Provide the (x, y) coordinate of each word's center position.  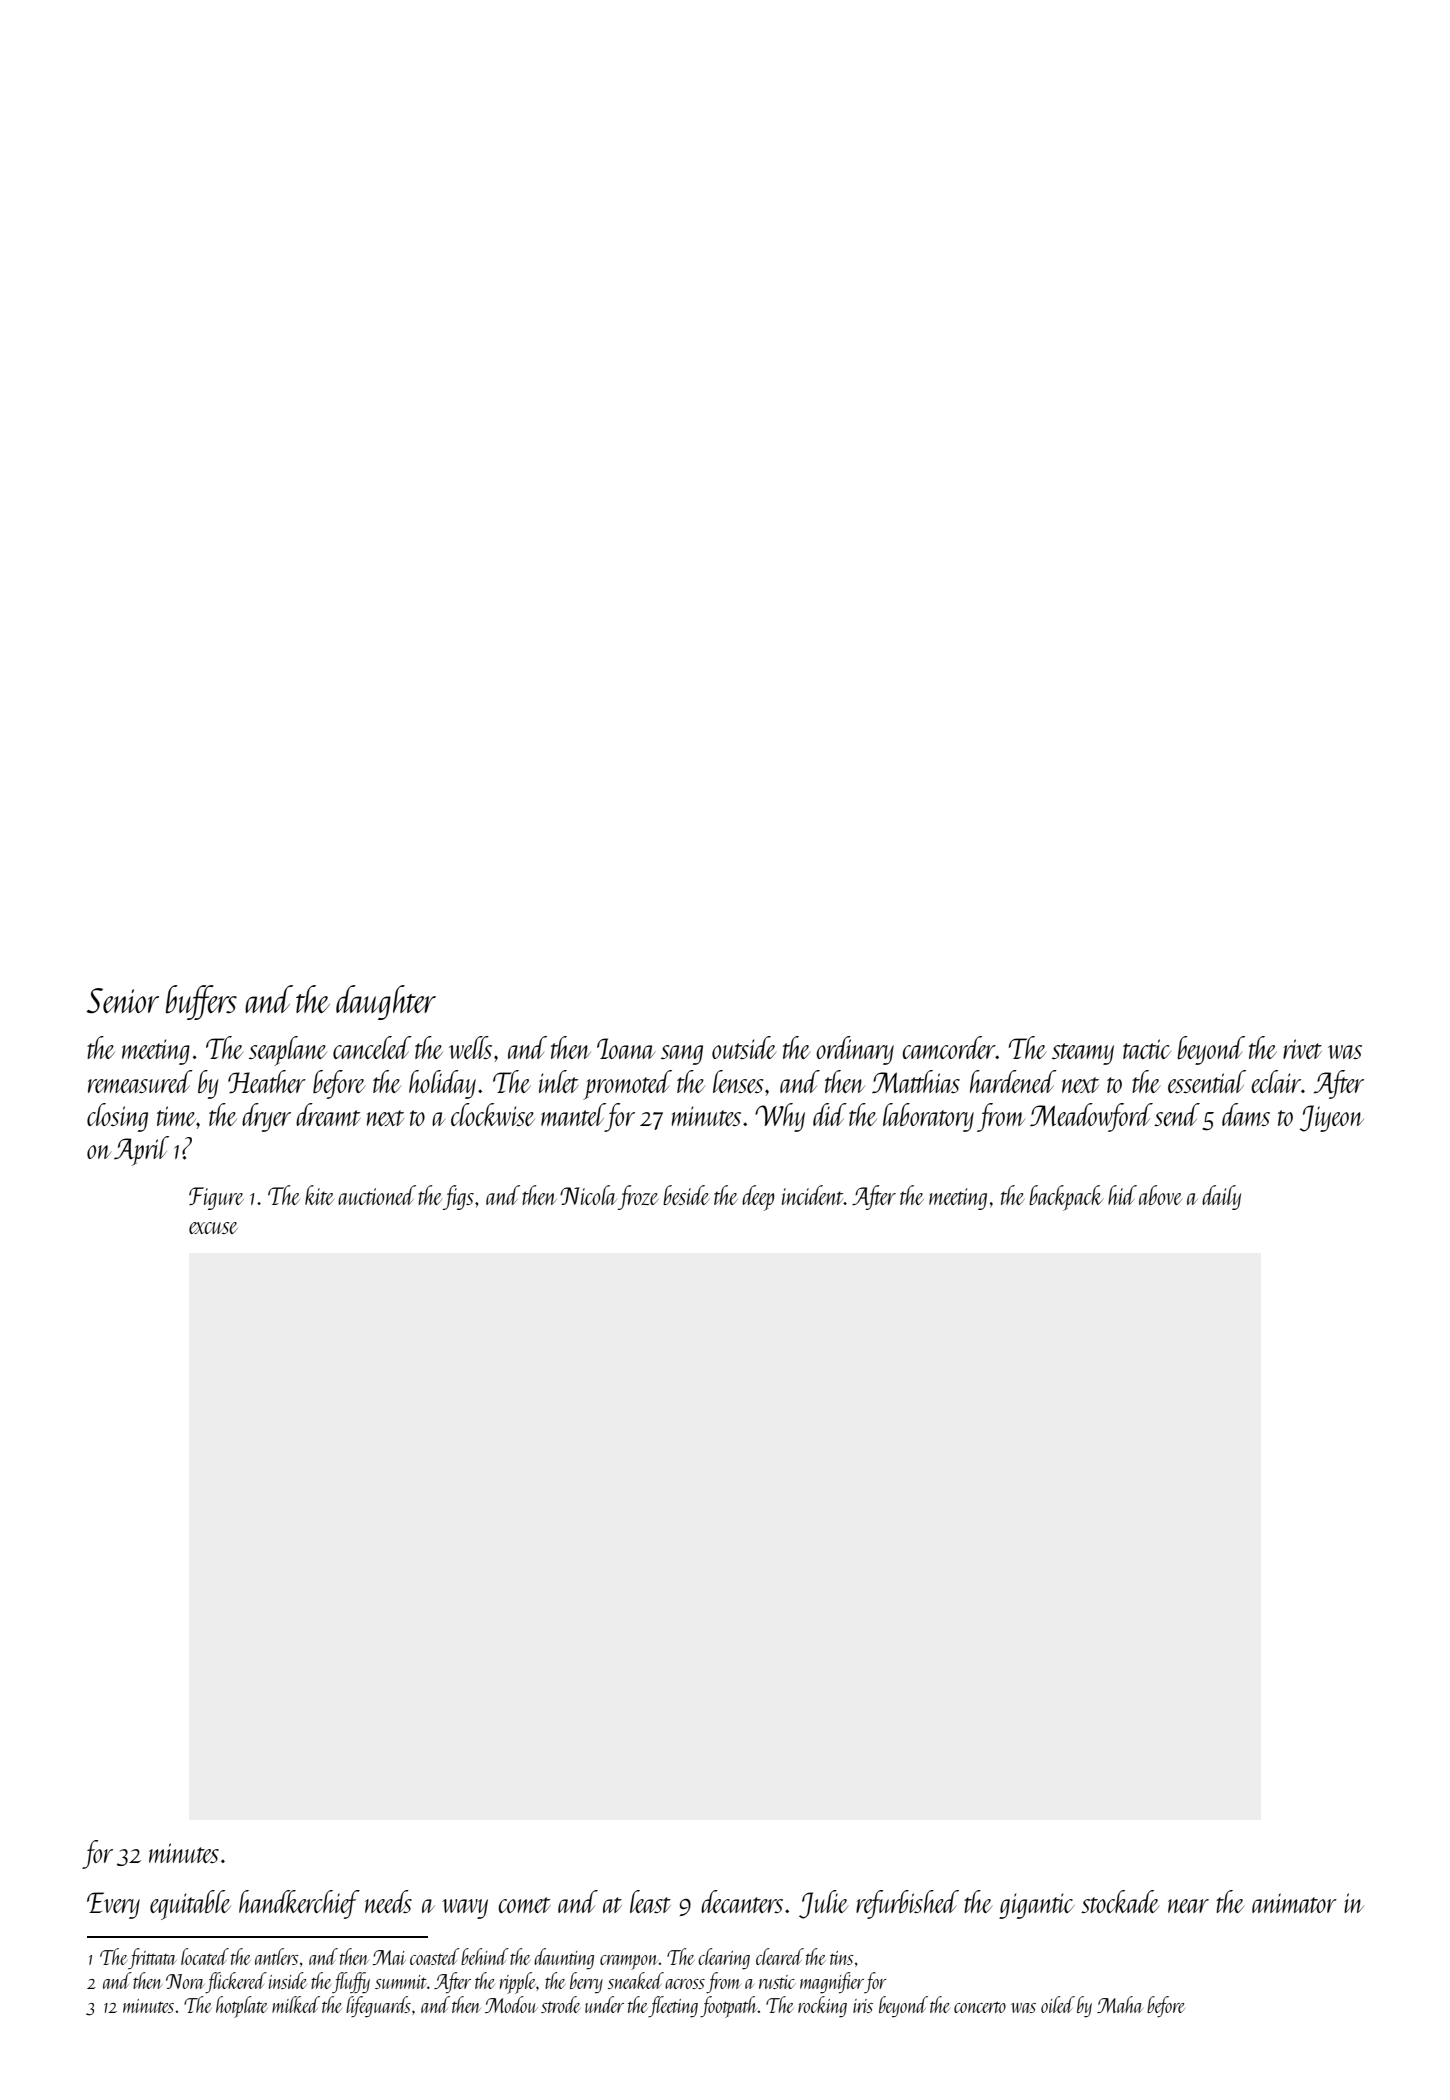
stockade (1120, 1901)
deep (758, 1198)
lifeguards (378, 2007)
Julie (823, 1904)
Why (780, 1117)
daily (1221, 1197)
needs (388, 1901)
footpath (729, 2007)
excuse (213, 1228)
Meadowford (1091, 1117)
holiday (442, 1084)
